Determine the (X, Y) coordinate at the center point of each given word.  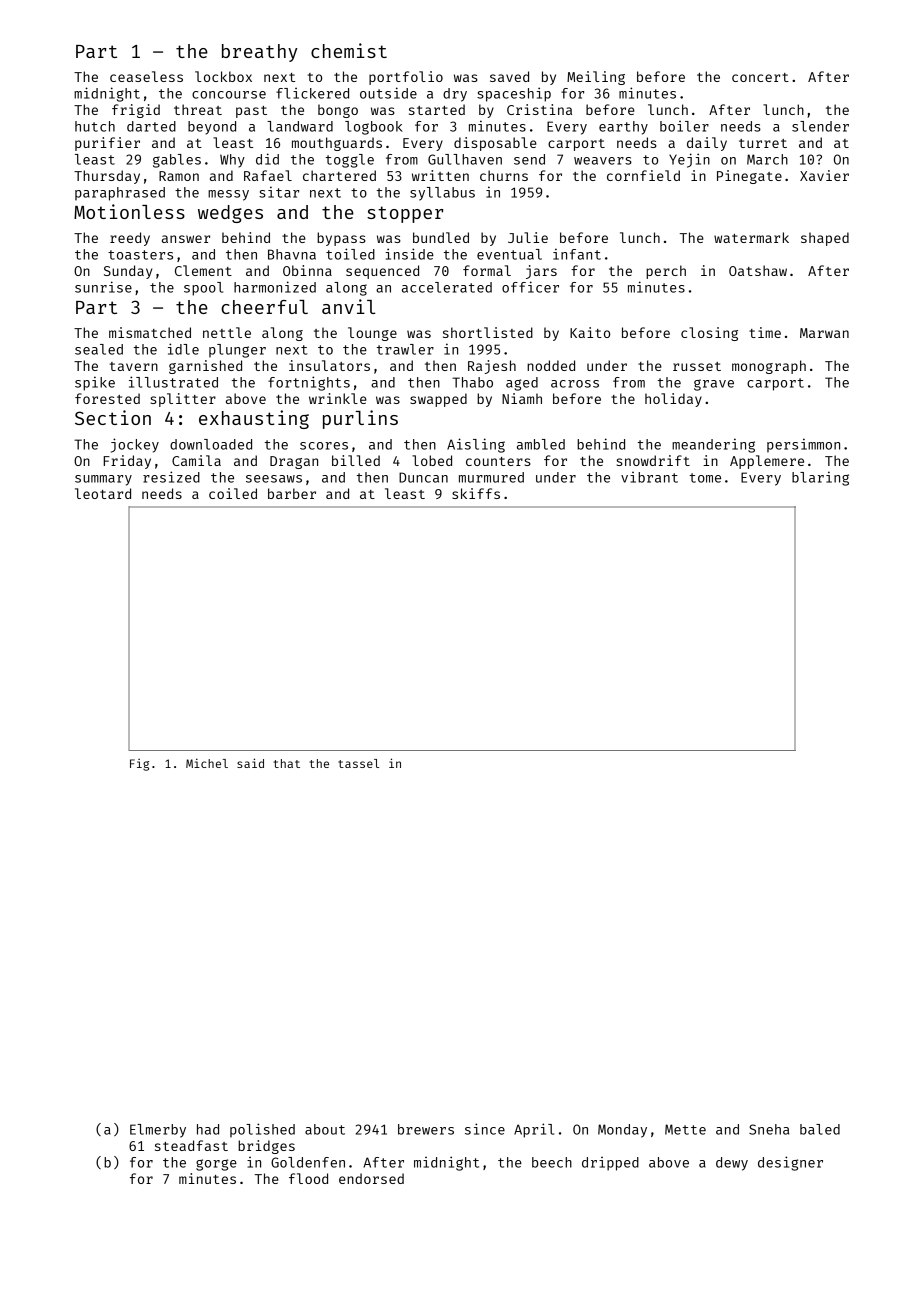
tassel (358, 763)
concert (760, 77)
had (208, 1129)
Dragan (294, 462)
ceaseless (146, 76)
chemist (349, 50)
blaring (820, 478)
